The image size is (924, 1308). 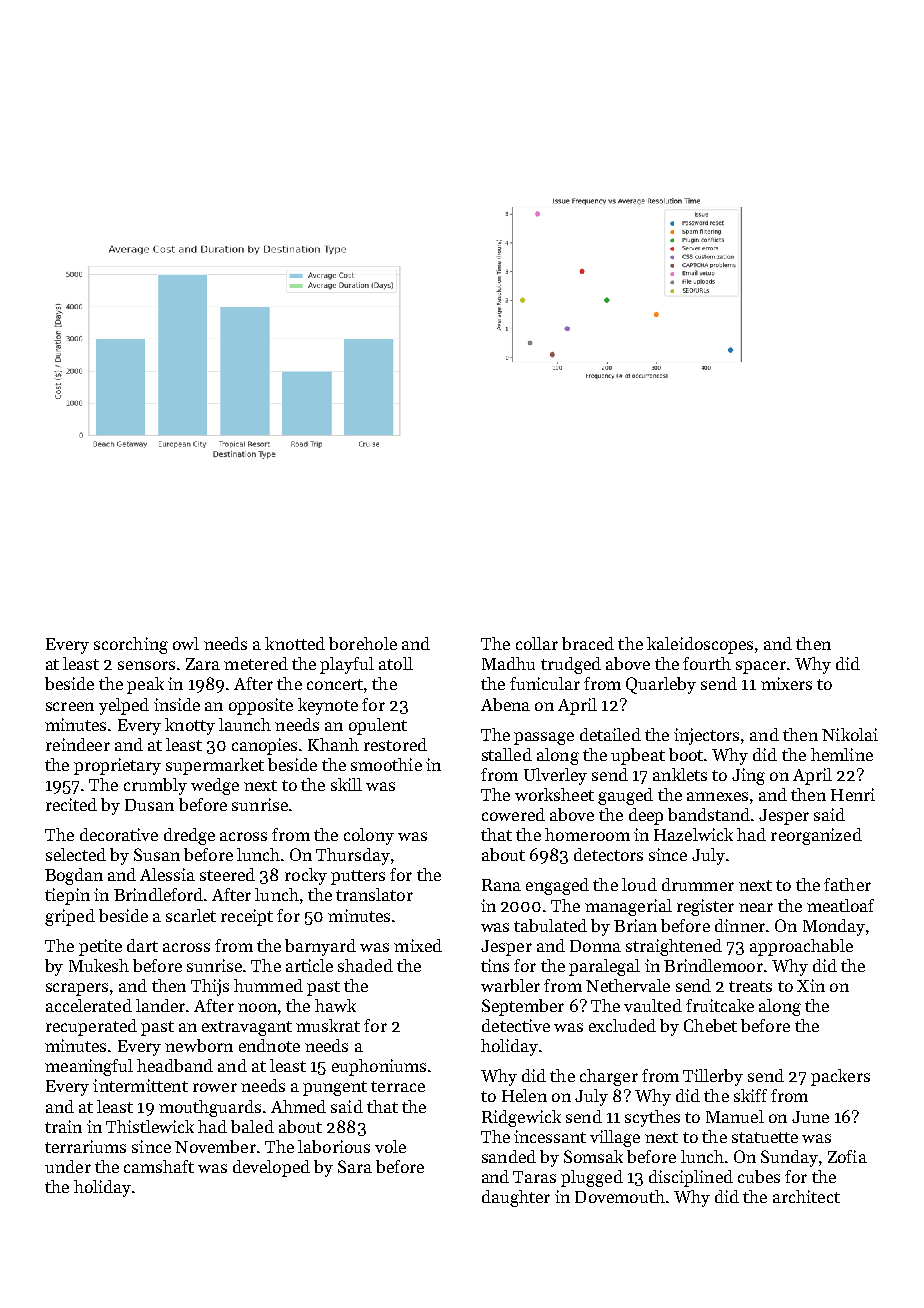 What do you see at coordinates (516, 1198) in the screenshot?
I see `daughter` at bounding box center [516, 1198].
